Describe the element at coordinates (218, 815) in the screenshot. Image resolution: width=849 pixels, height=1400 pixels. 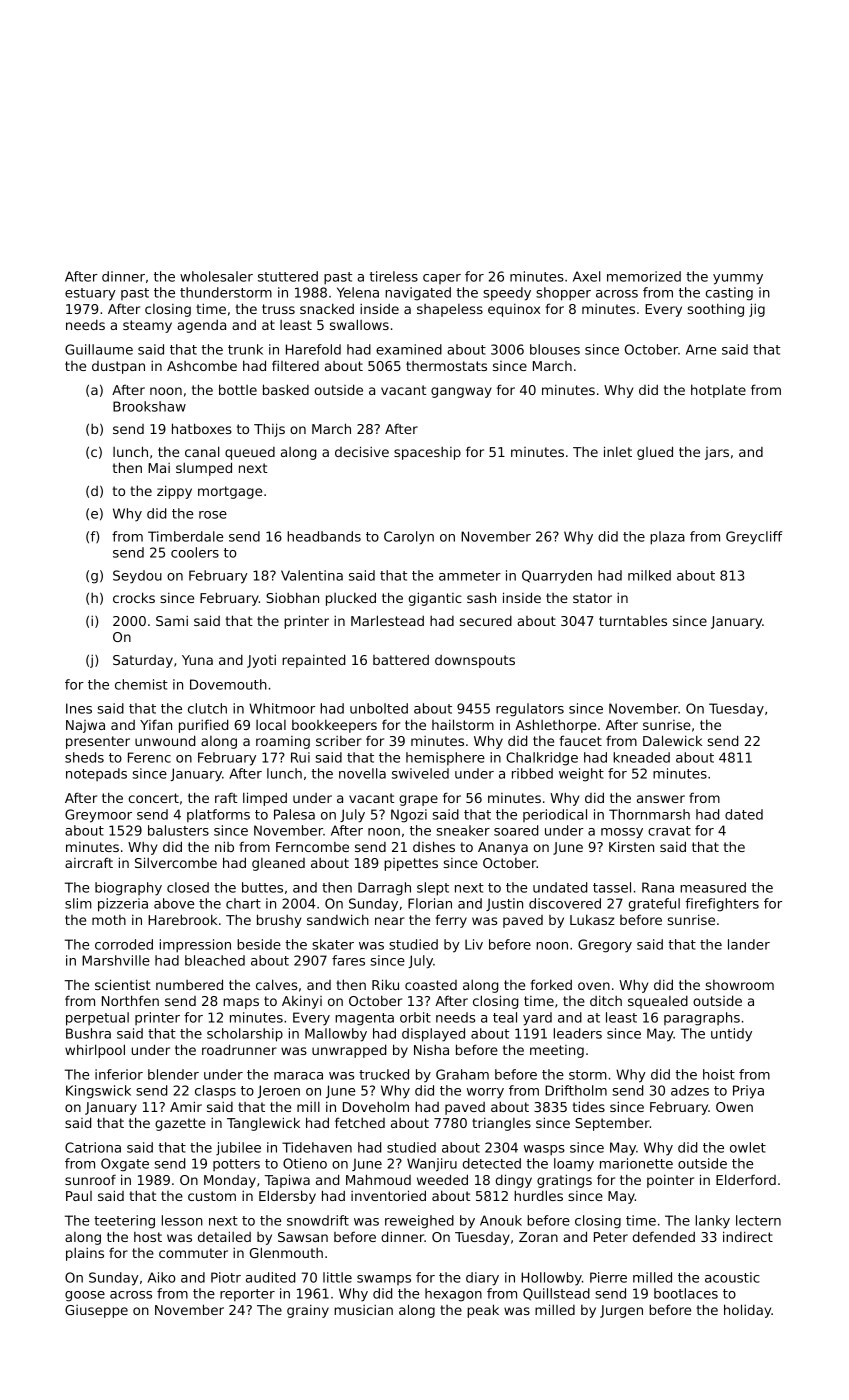
I see `platforms` at that location.
